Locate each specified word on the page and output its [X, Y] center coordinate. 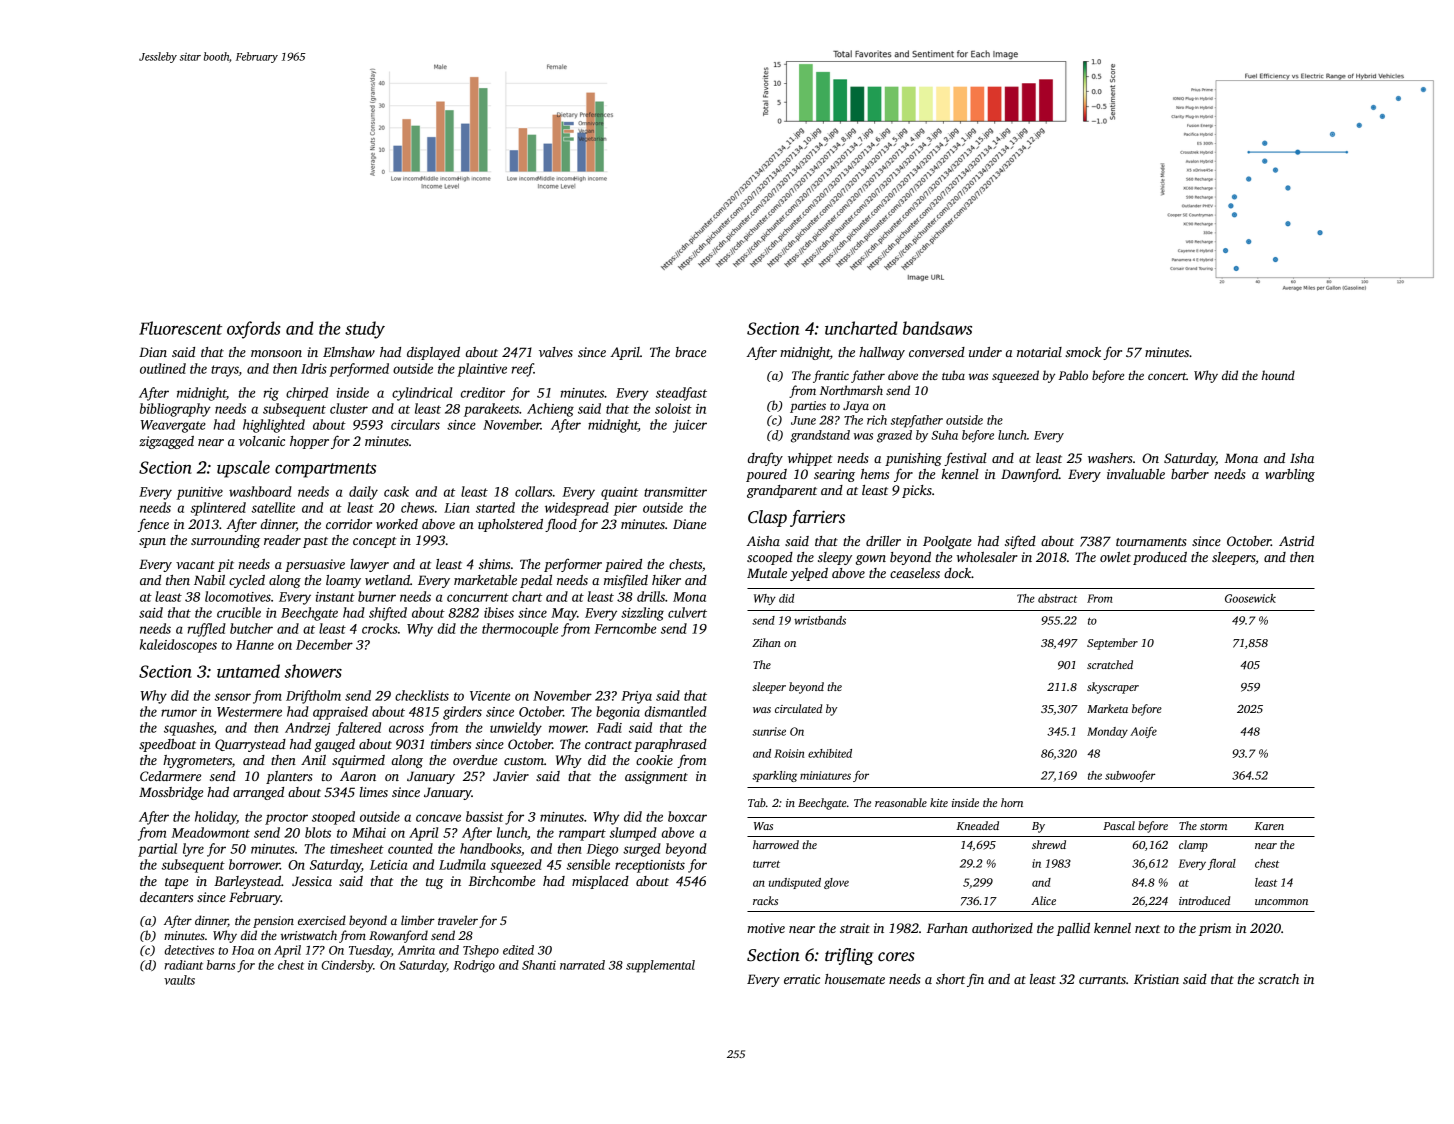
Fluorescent [180, 328]
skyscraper [1113, 688]
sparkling [774, 776]
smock [1083, 352]
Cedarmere [170, 776]
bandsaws [937, 328]
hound [1278, 375]
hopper [309, 442]
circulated [798, 708]
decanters [166, 897]
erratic [802, 979]
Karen [1269, 826]
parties [808, 407]
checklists [422, 695]
